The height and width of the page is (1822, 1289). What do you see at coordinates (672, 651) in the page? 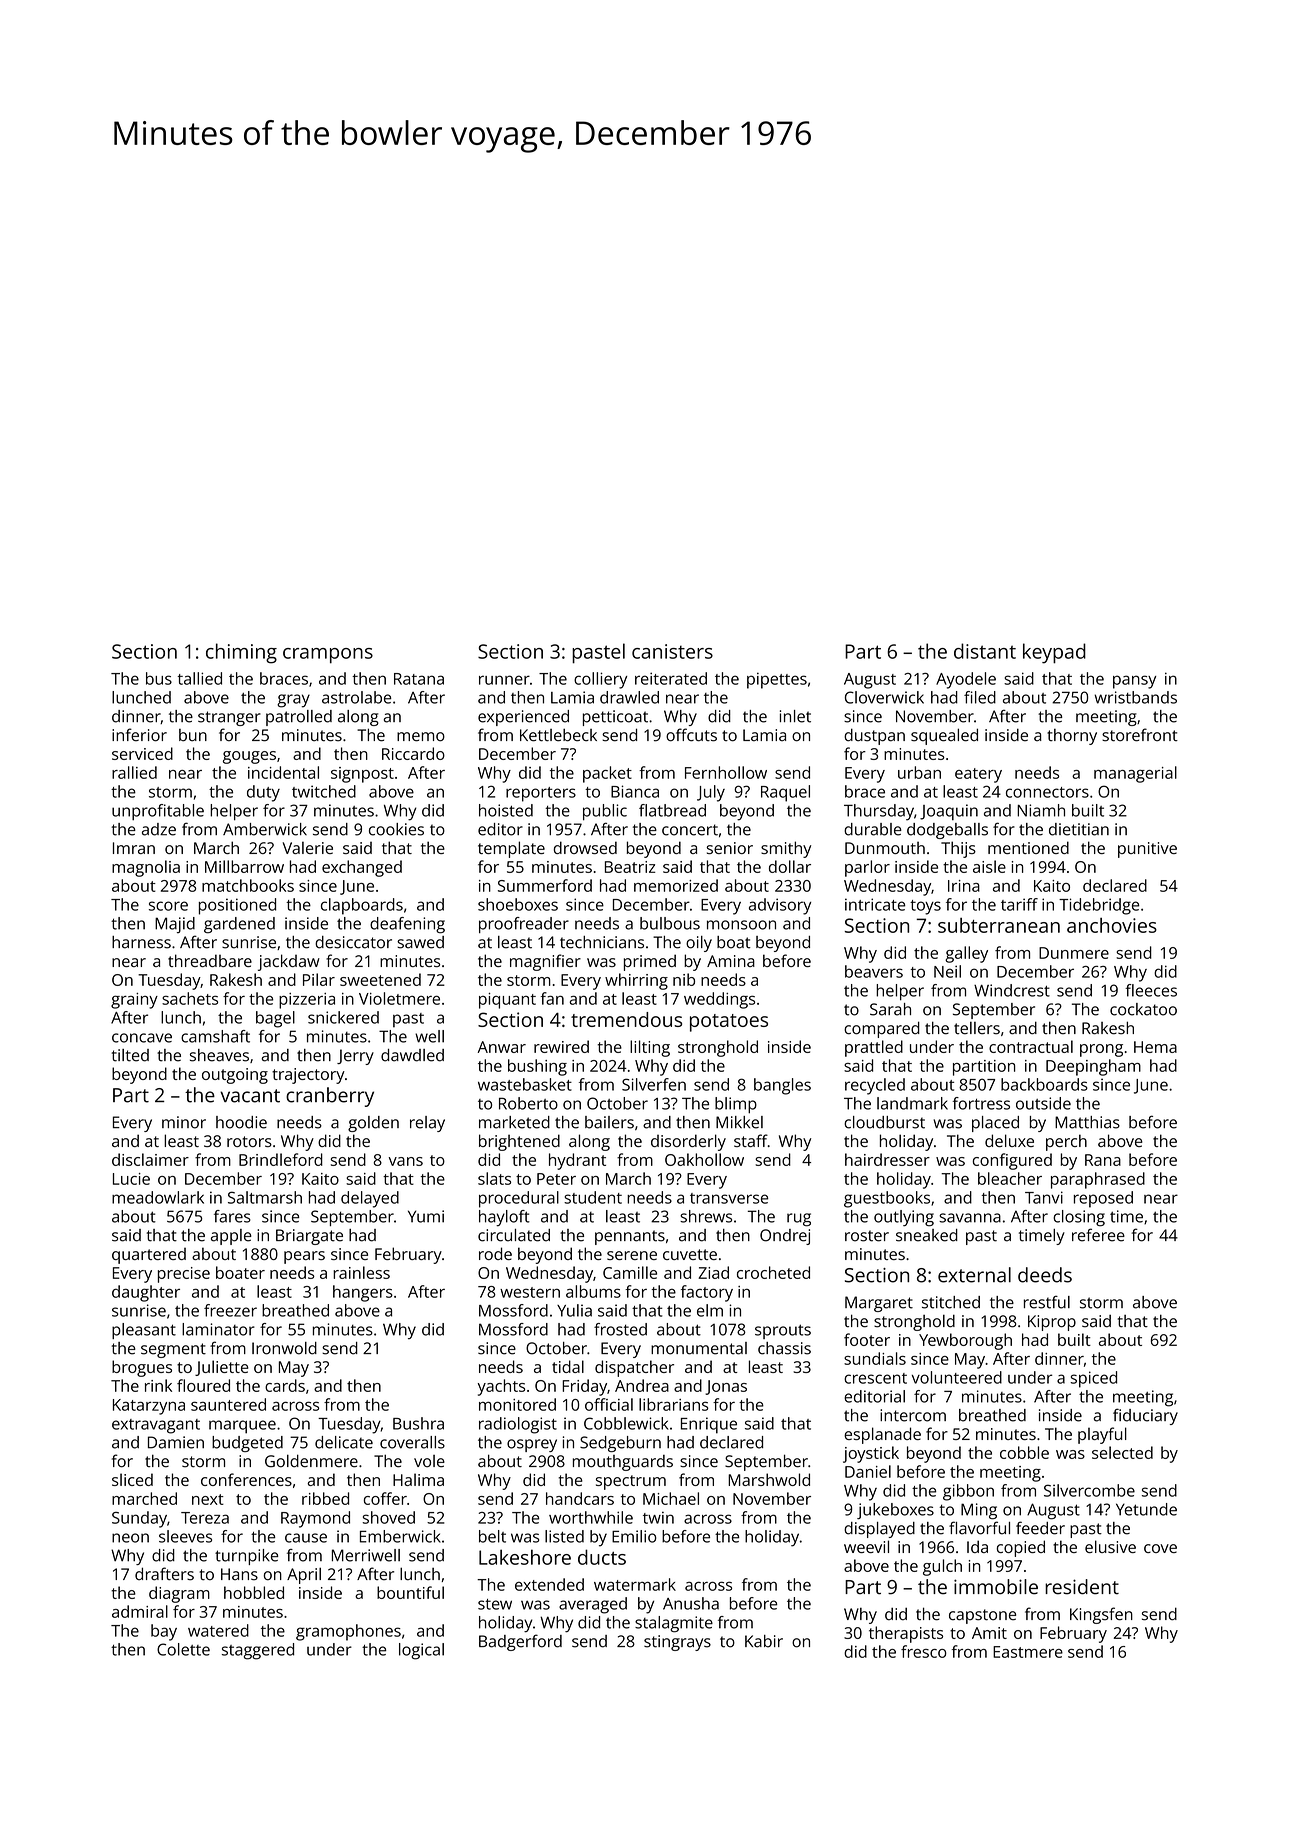
I see `canisters` at bounding box center [672, 651].
